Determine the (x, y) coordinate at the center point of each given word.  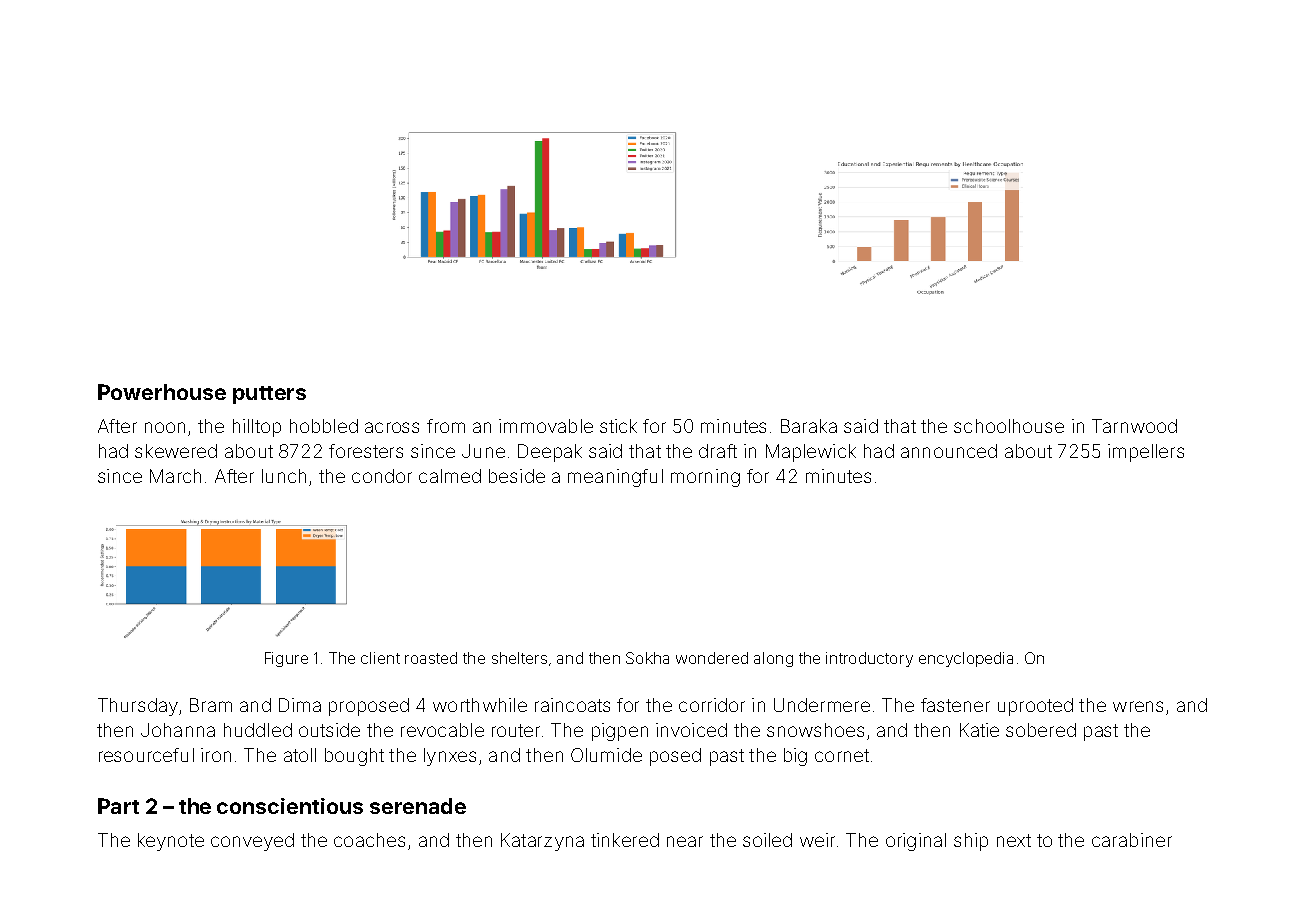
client (380, 658)
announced (949, 451)
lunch (284, 476)
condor (382, 476)
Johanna (178, 730)
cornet (842, 755)
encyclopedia (966, 659)
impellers (1146, 453)
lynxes (450, 757)
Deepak (550, 453)
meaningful (615, 478)
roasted (431, 658)
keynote (171, 842)
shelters (519, 658)
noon (165, 427)
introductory (869, 659)
